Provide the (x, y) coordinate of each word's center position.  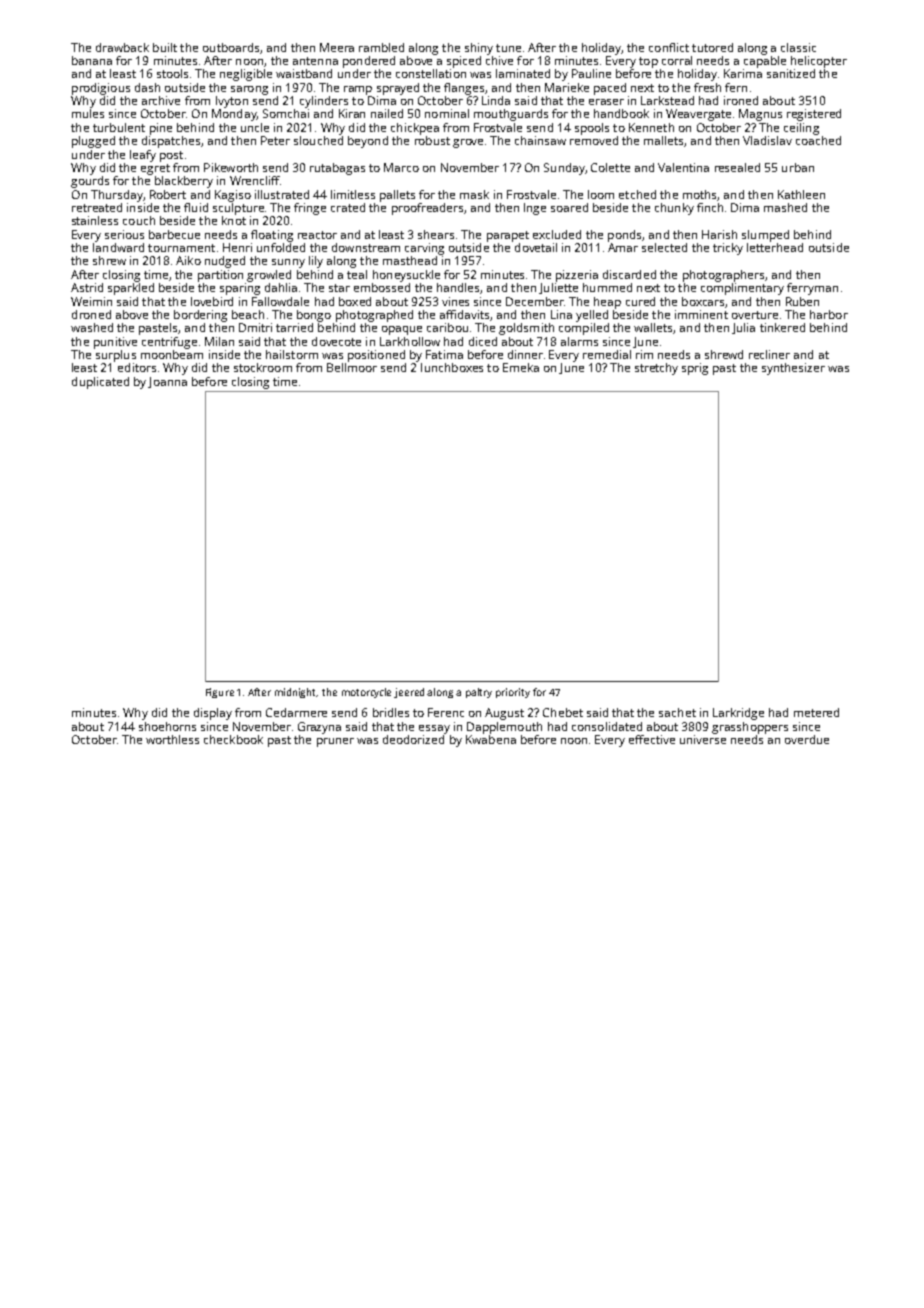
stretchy (656, 369)
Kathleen (801, 194)
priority (513, 693)
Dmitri (255, 327)
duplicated (100, 383)
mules (88, 113)
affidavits (464, 314)
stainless (95, 220)
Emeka (521, 367)
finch (710, 207)
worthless (172, 739)
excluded (557, 234)
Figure (220, 693)
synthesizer (793, 369)
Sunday (564, 169)
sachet (677, 712)
